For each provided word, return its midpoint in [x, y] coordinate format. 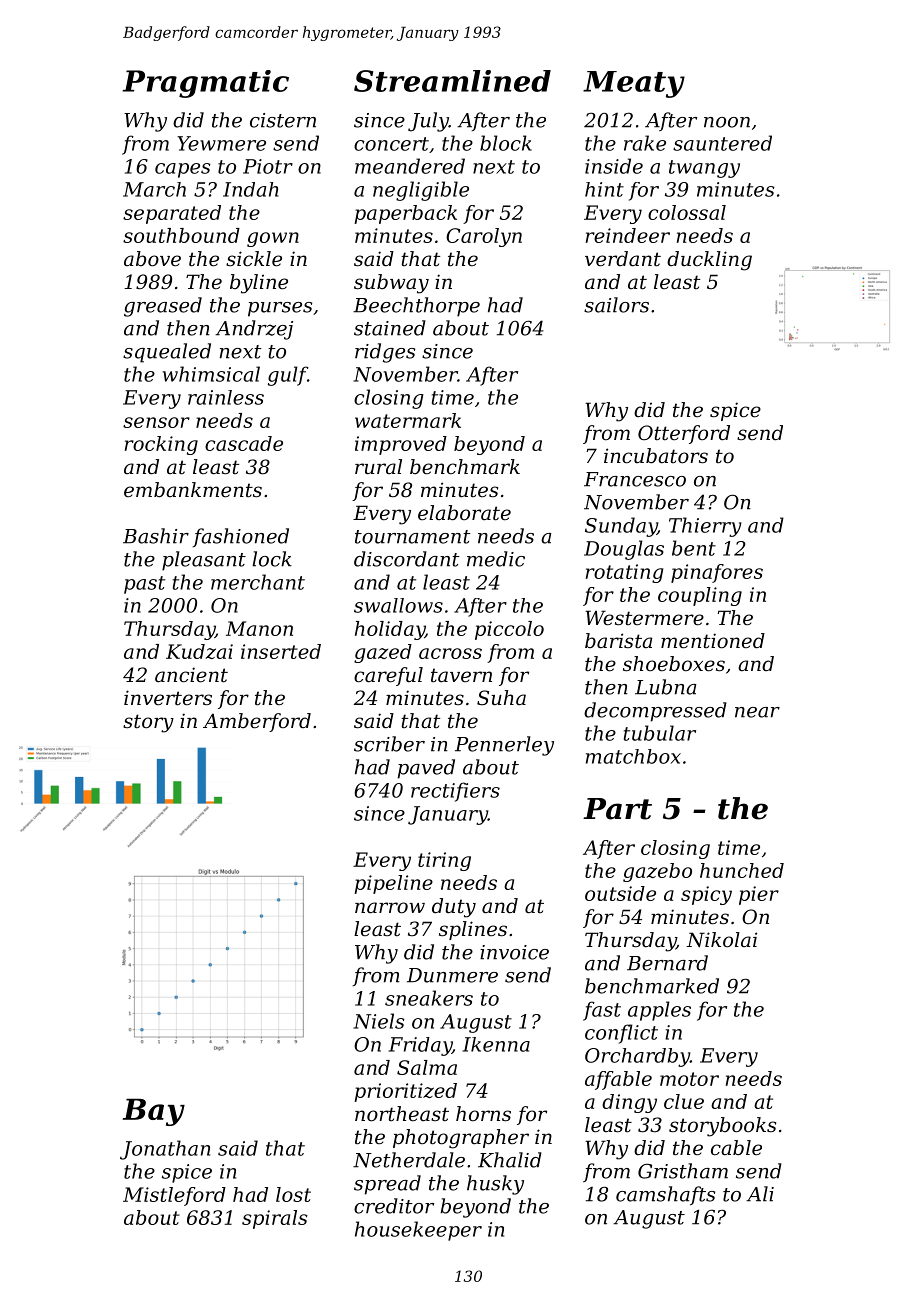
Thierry [705, 527]
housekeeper [418, 1231]
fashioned [241, 537]
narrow [390, 908]
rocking [161, 445]
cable [736, 1148]
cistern [283, 120]
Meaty [634, 84]
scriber [389, 744]
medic [496, 559]
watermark [408, 420]
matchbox [633, 756]
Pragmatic [206, 84]
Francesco [635, 479]
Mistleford [174, 1196]
